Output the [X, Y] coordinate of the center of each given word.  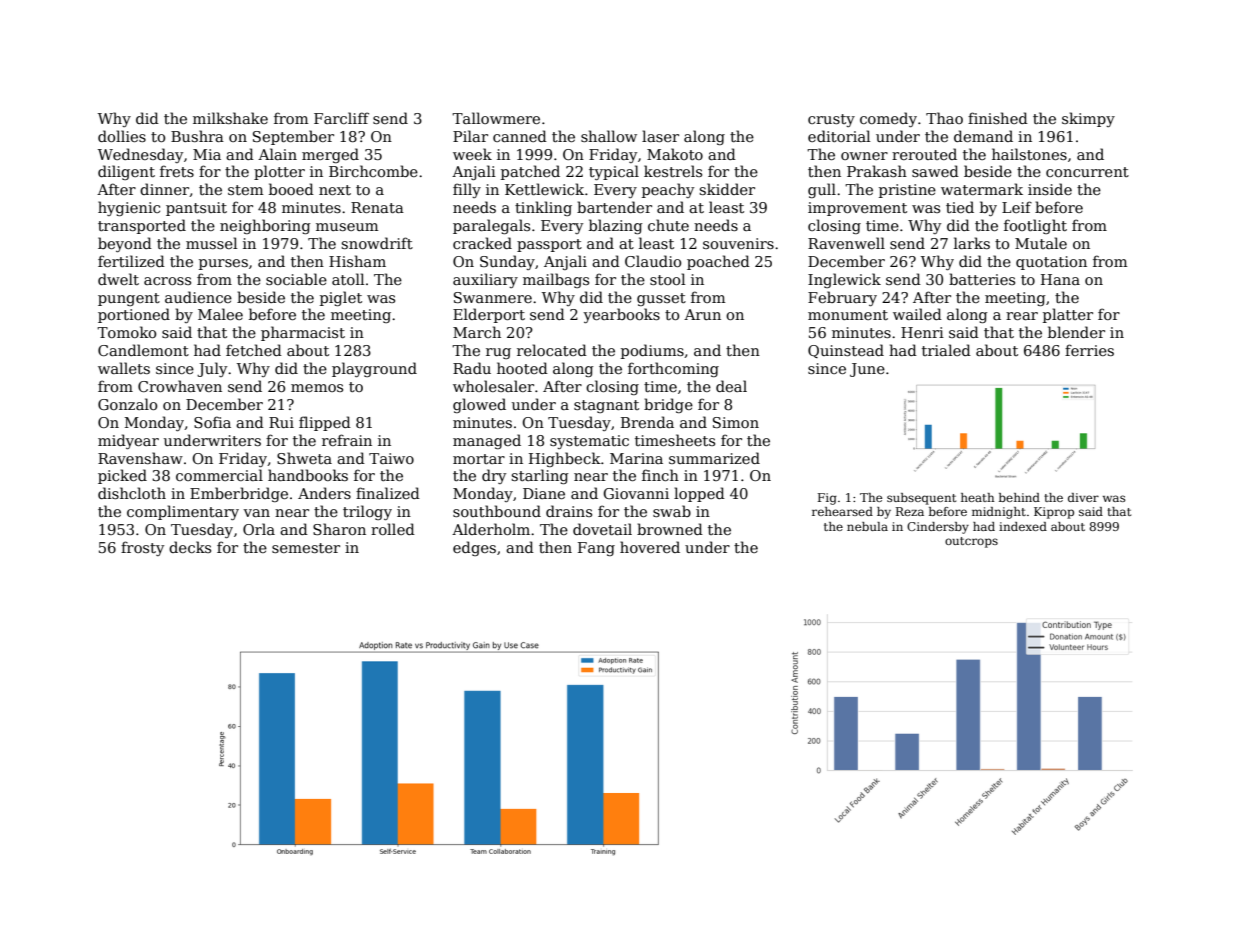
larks [972, 243]
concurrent [1087, 172]
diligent [126, 172]
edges [474, 548]
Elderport [489, 315]
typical [614, 172]
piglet [341, 298]
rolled [393, 529]
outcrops [971, 542]
